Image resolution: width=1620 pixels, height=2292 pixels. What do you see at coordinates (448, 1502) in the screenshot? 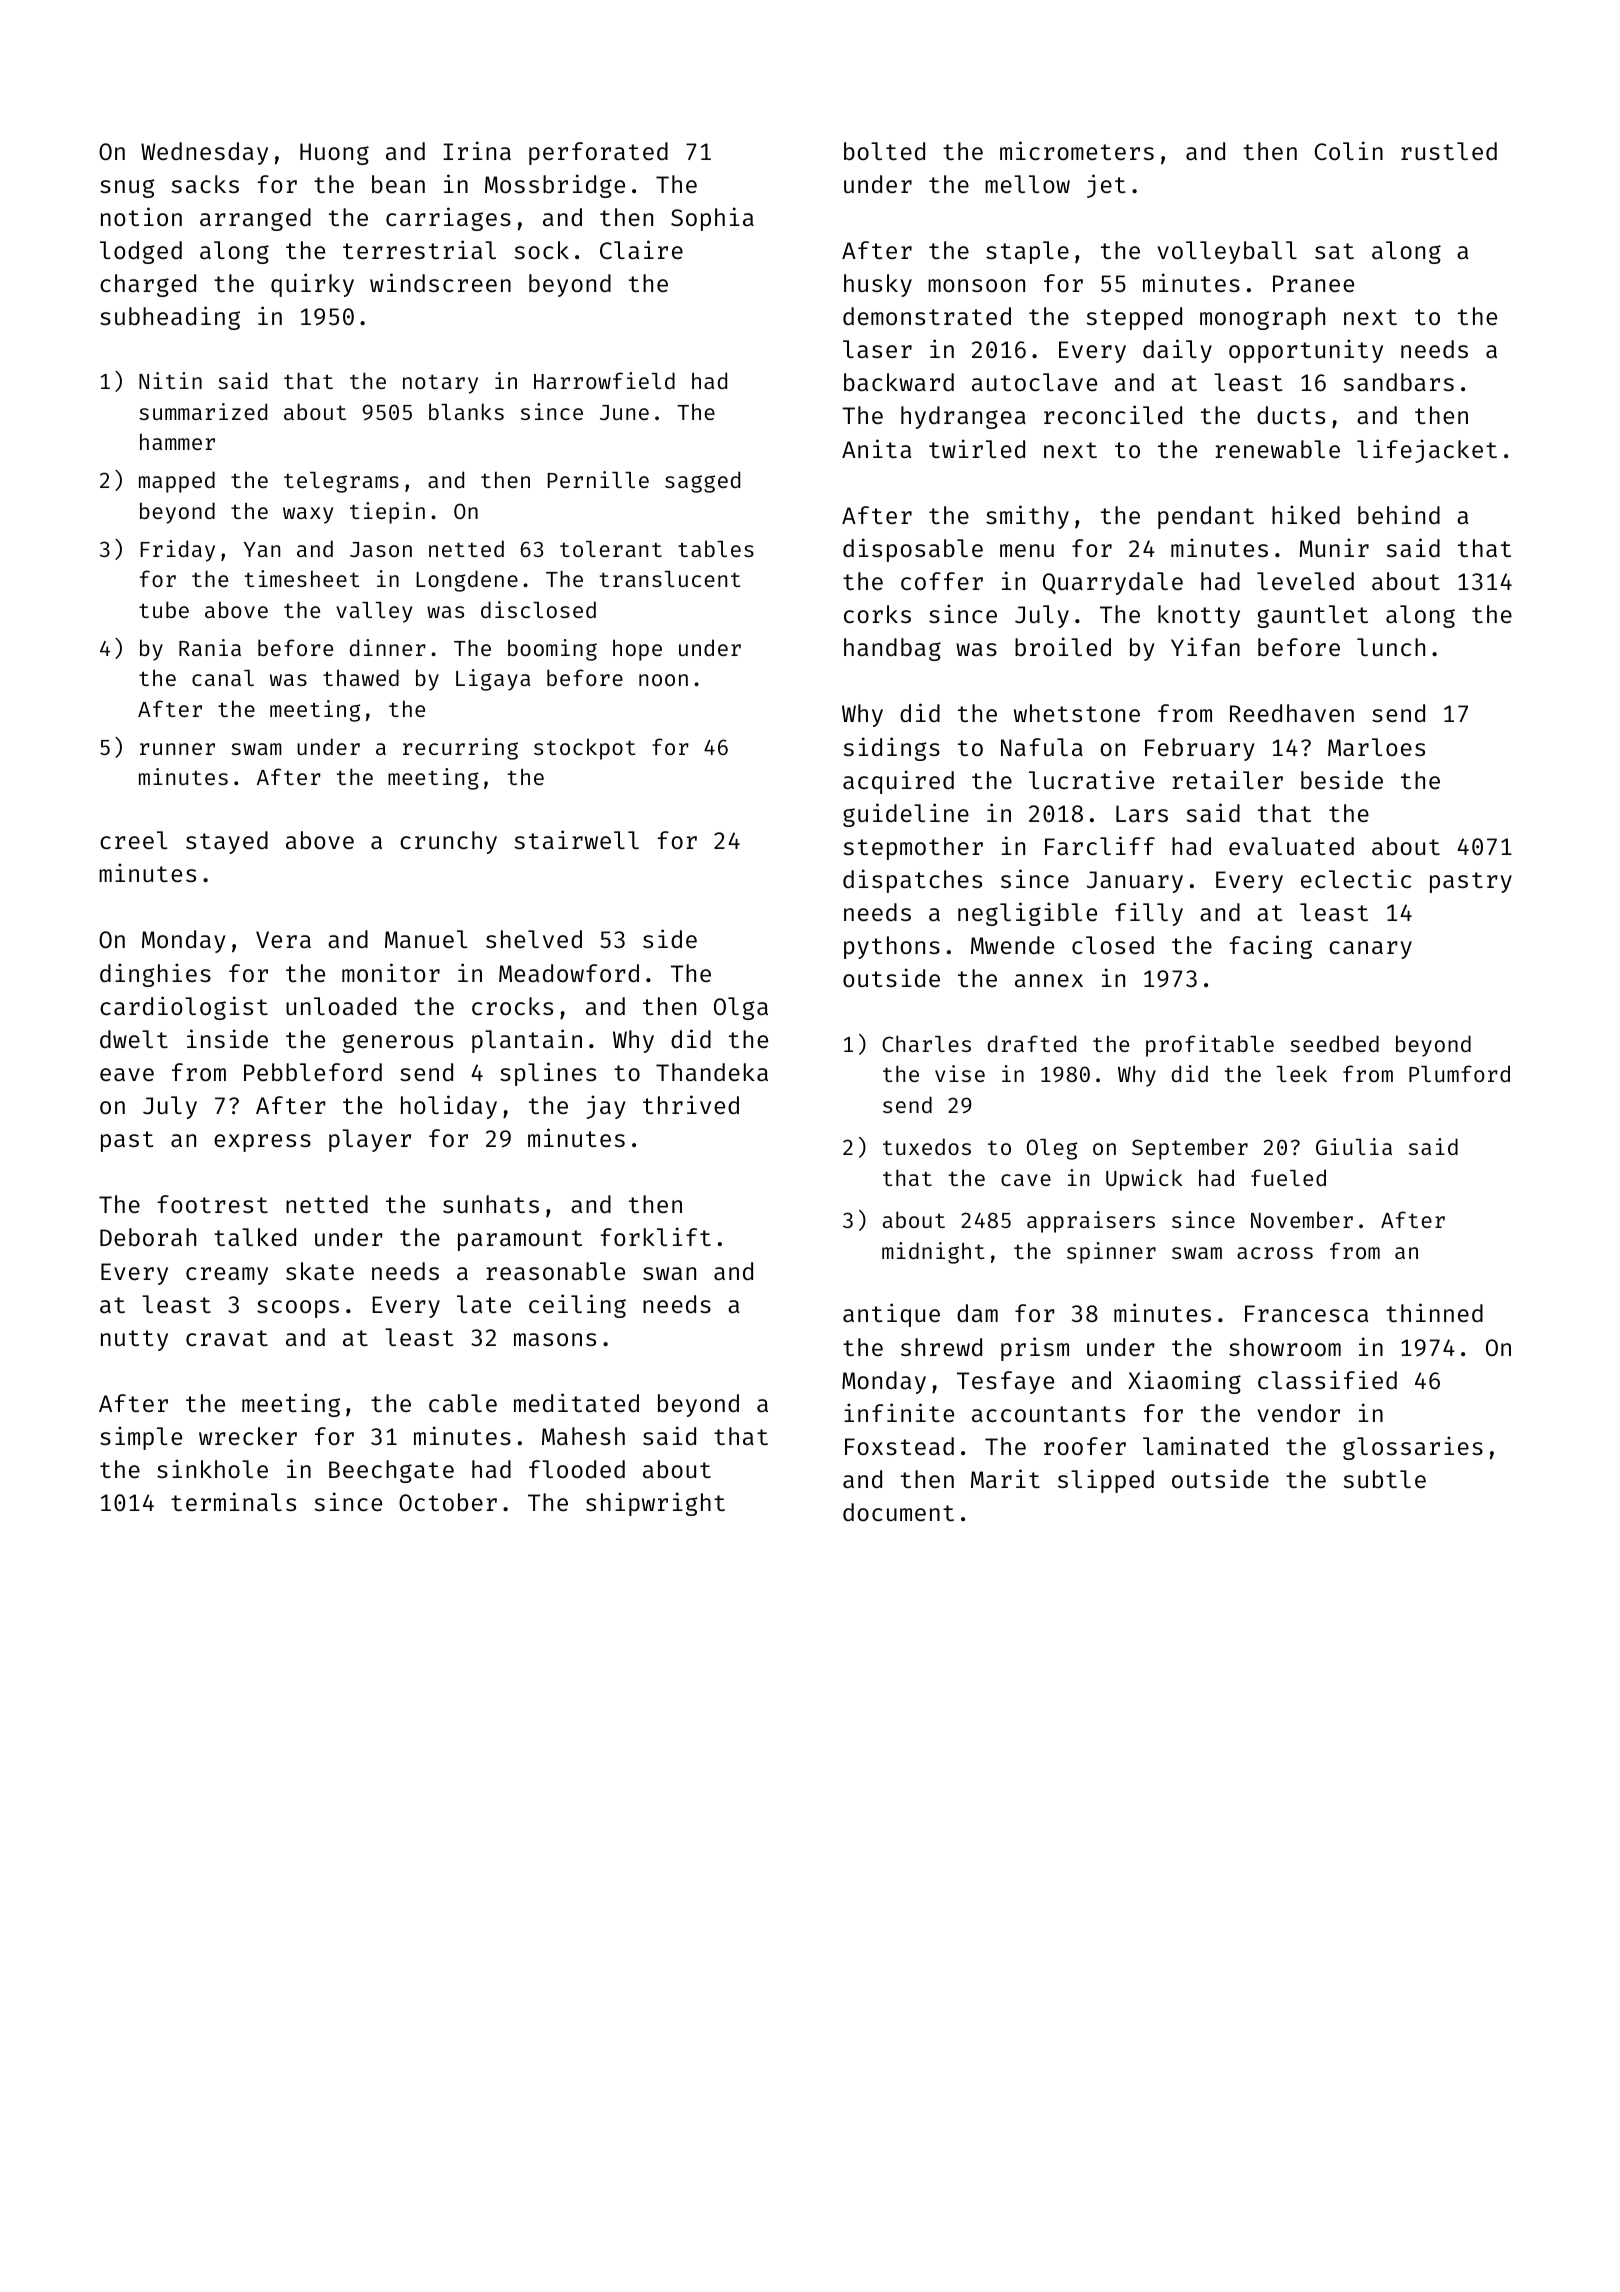
I see `October` at bounding box center [448, 1502].
